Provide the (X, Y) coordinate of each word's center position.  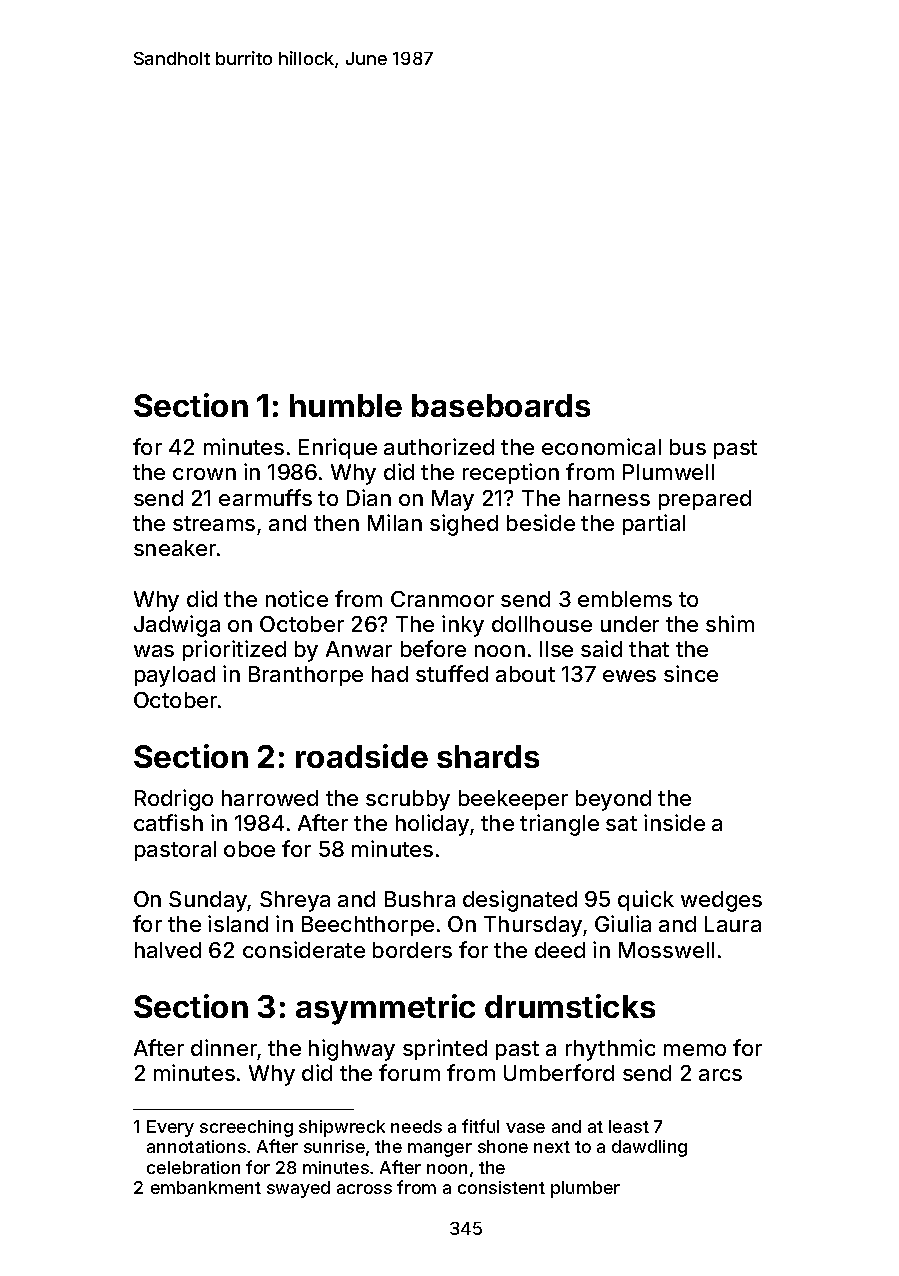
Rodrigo (174, 800)
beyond (613, 800)
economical (601, 446)
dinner (224, 1047)
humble (346, 405)
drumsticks (570, 1006)
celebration (193, 1167)
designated (520, 901)
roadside (362, 756)
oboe (249, 849)
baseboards (501, 405)
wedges (721, 901)
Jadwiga (177, 626)
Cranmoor (442, 599)
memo (695, 1050)
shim (730, 623)
